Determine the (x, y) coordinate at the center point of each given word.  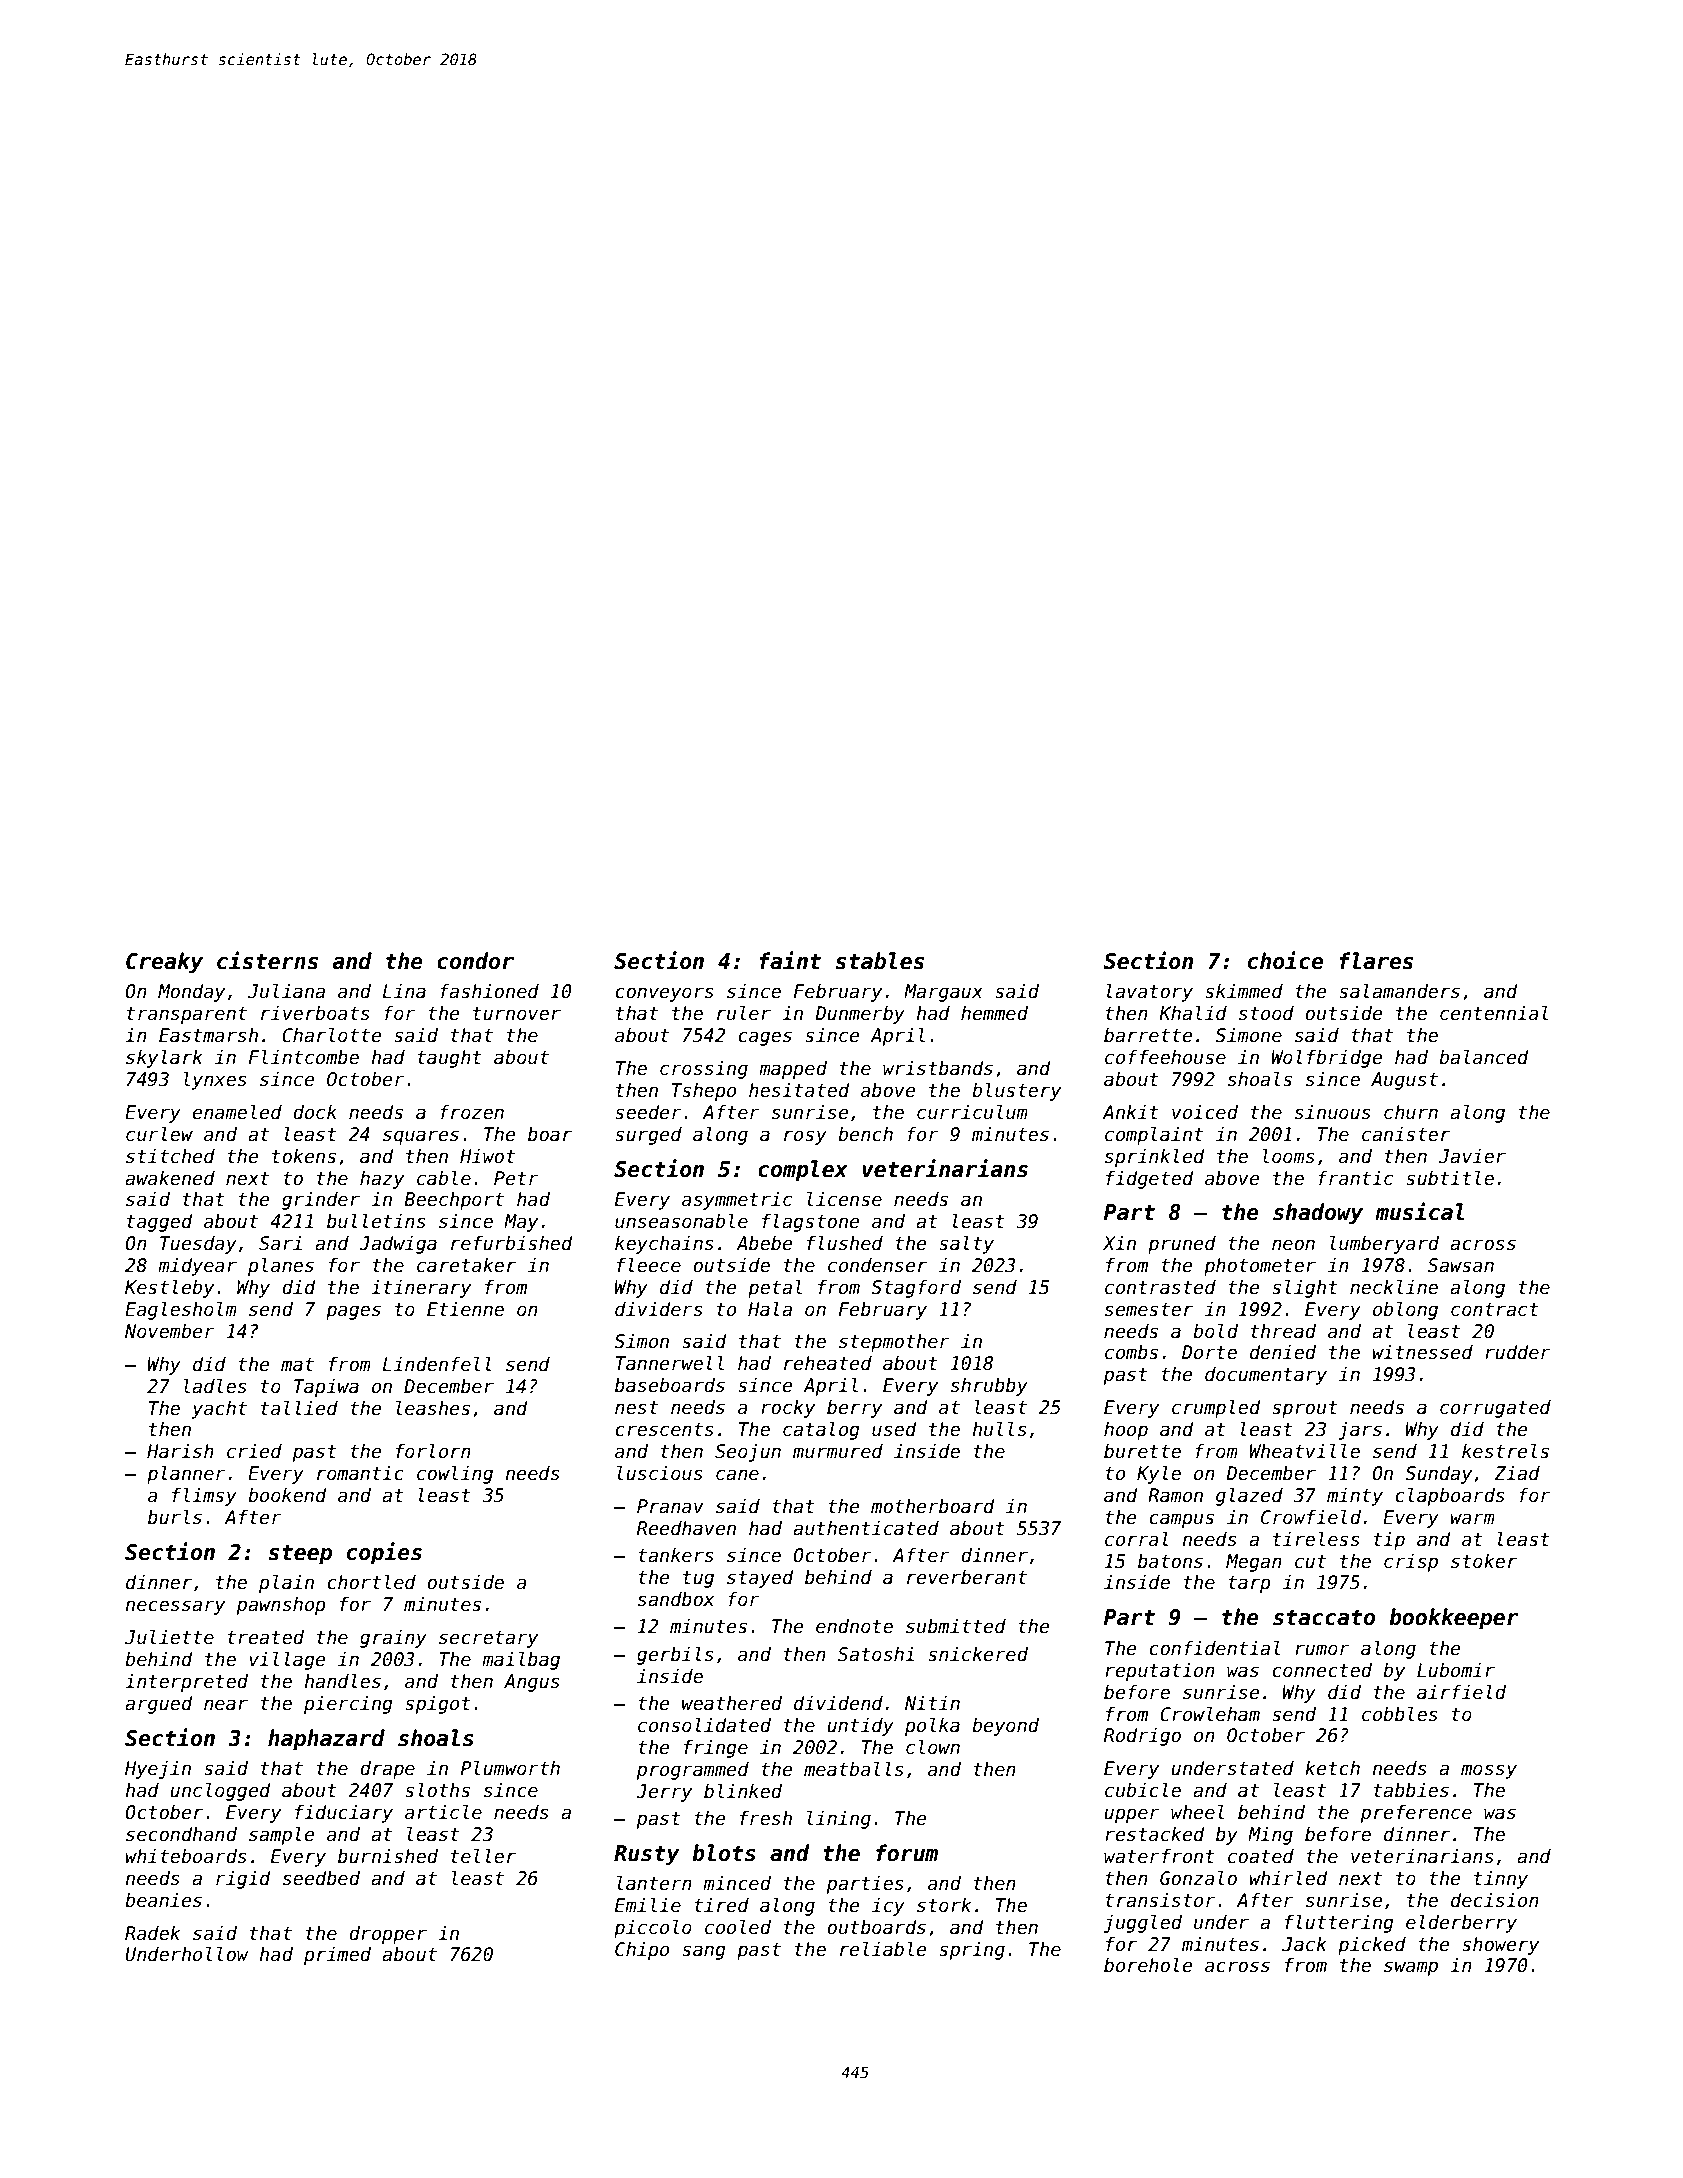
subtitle (1450, 1178)
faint (790, 960)
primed (337, 1956)
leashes (433, 1408)
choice (1285, 960)
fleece (649, 1265)
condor (475, 961)
